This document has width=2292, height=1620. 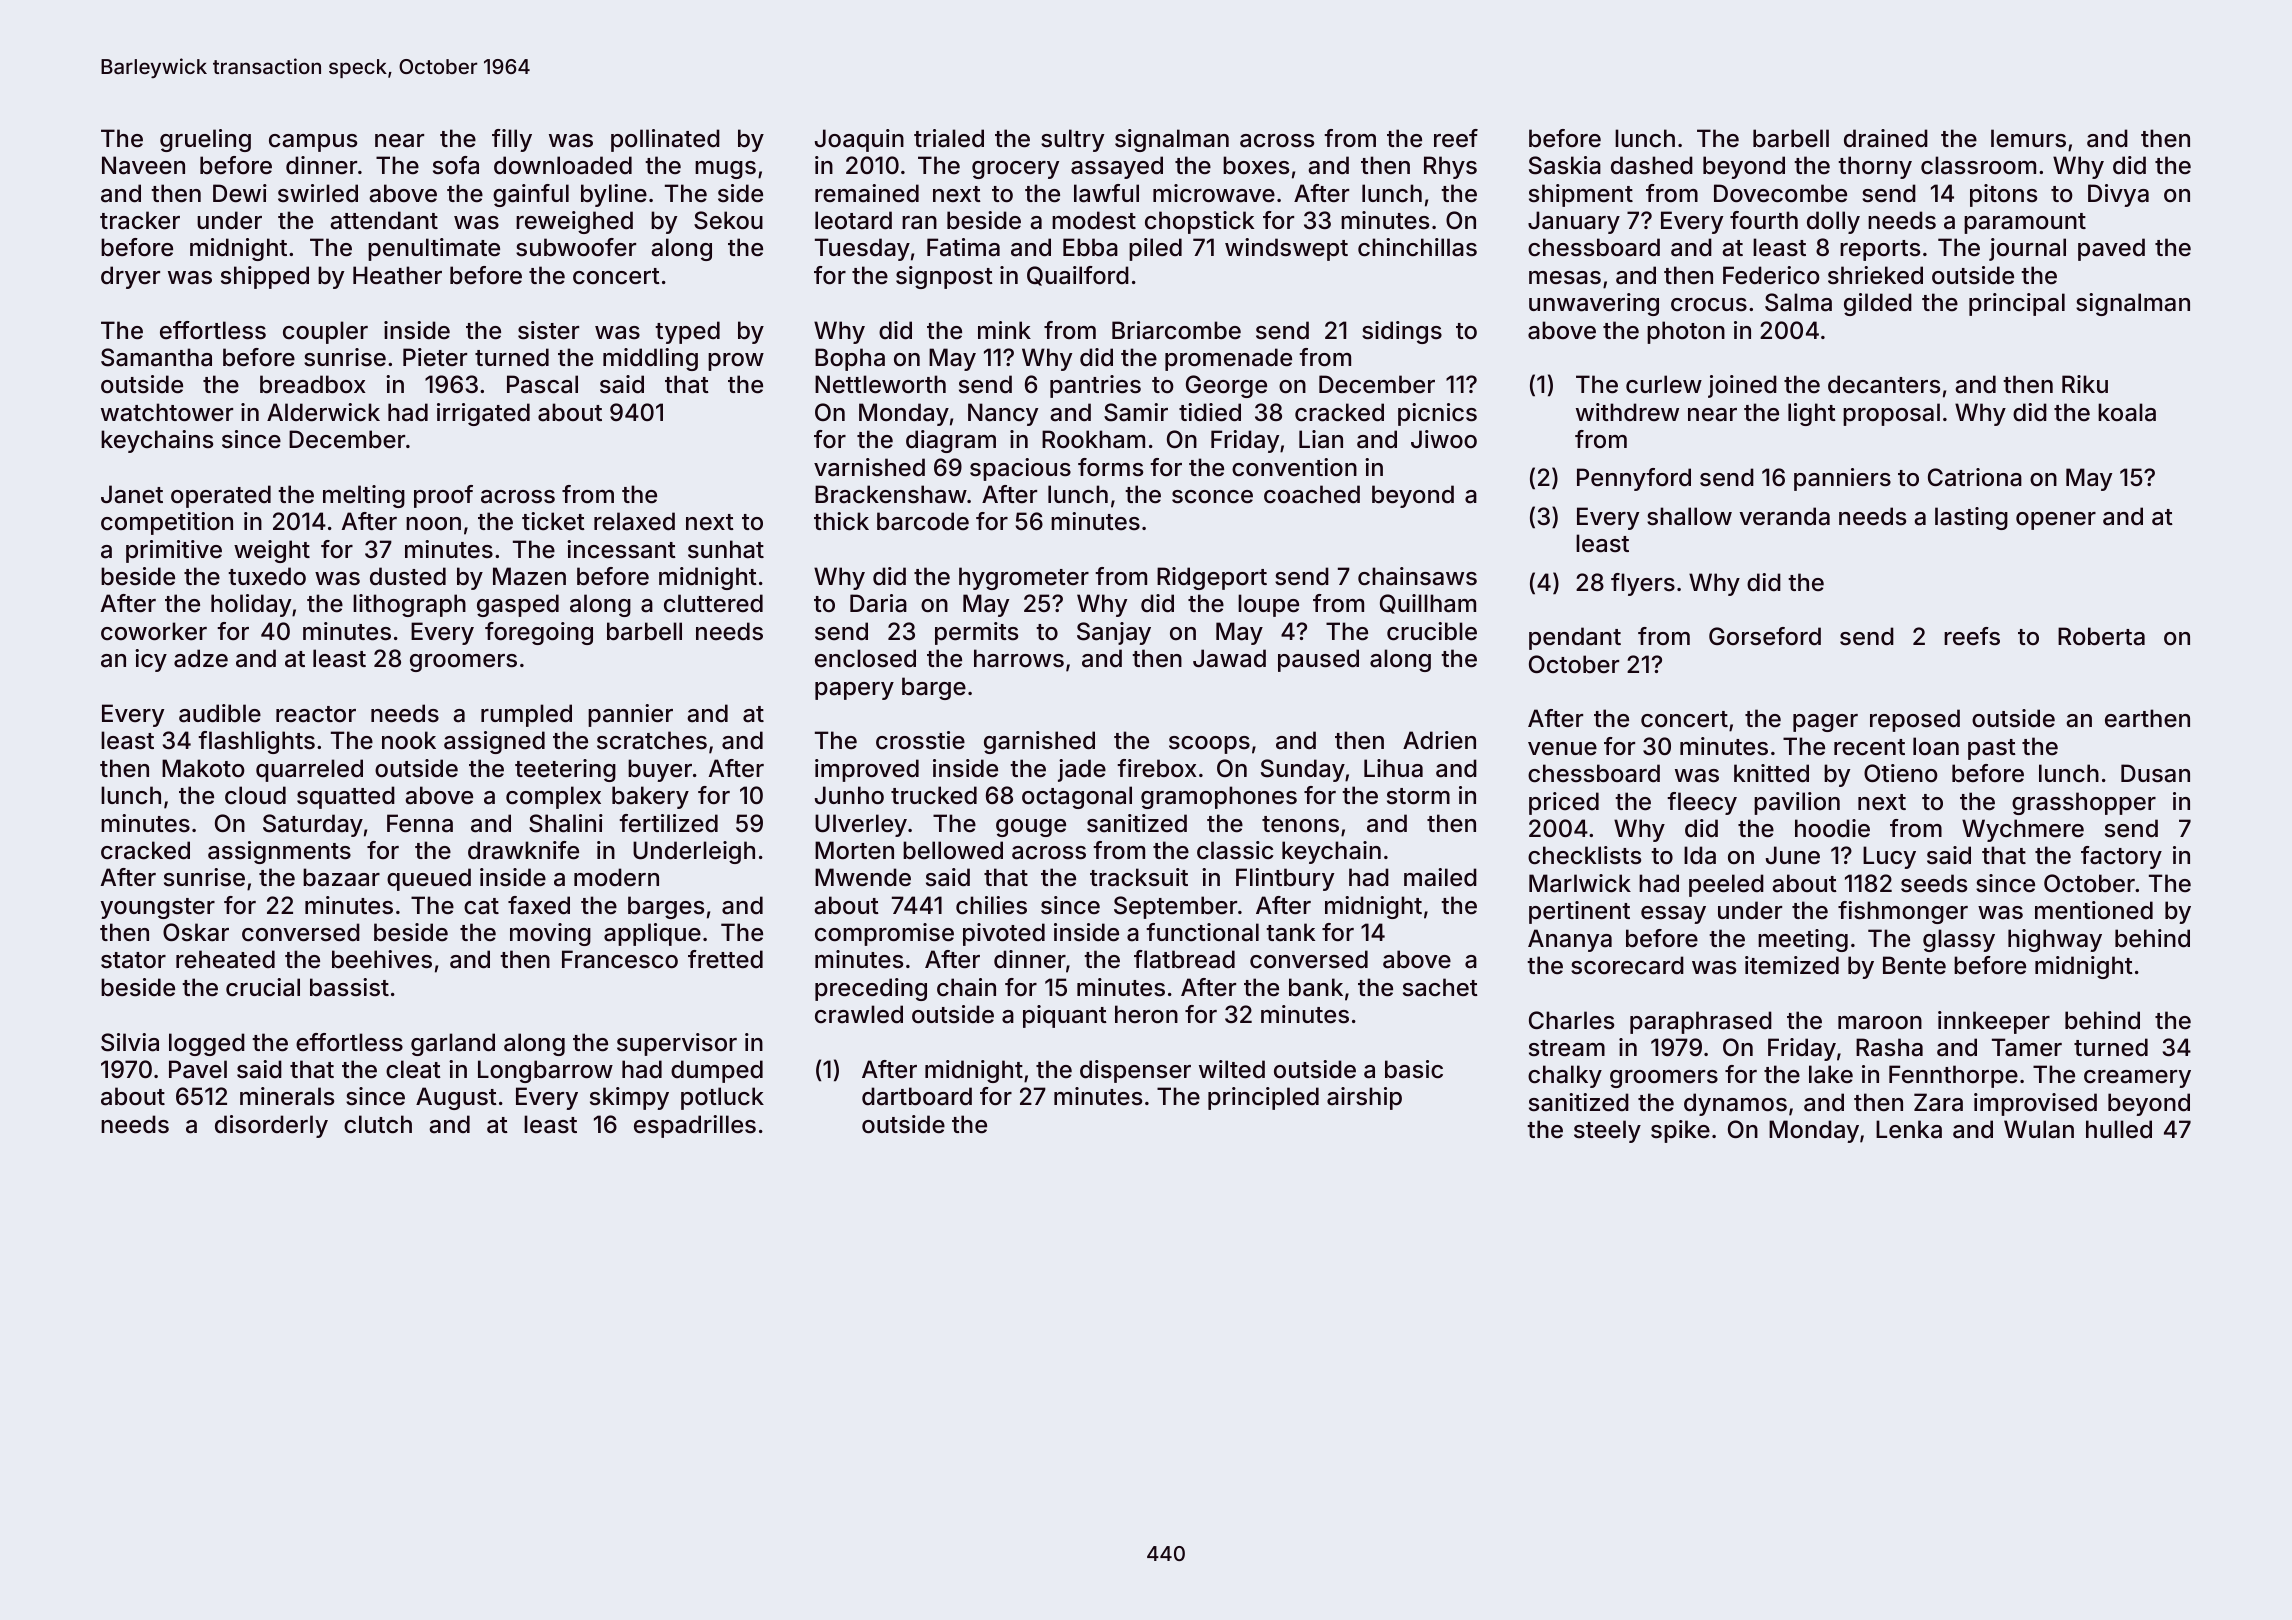 What do you see at coordinates (1072, 140) in the document?
I see `sultry` at bounding box center [1072, 140].
